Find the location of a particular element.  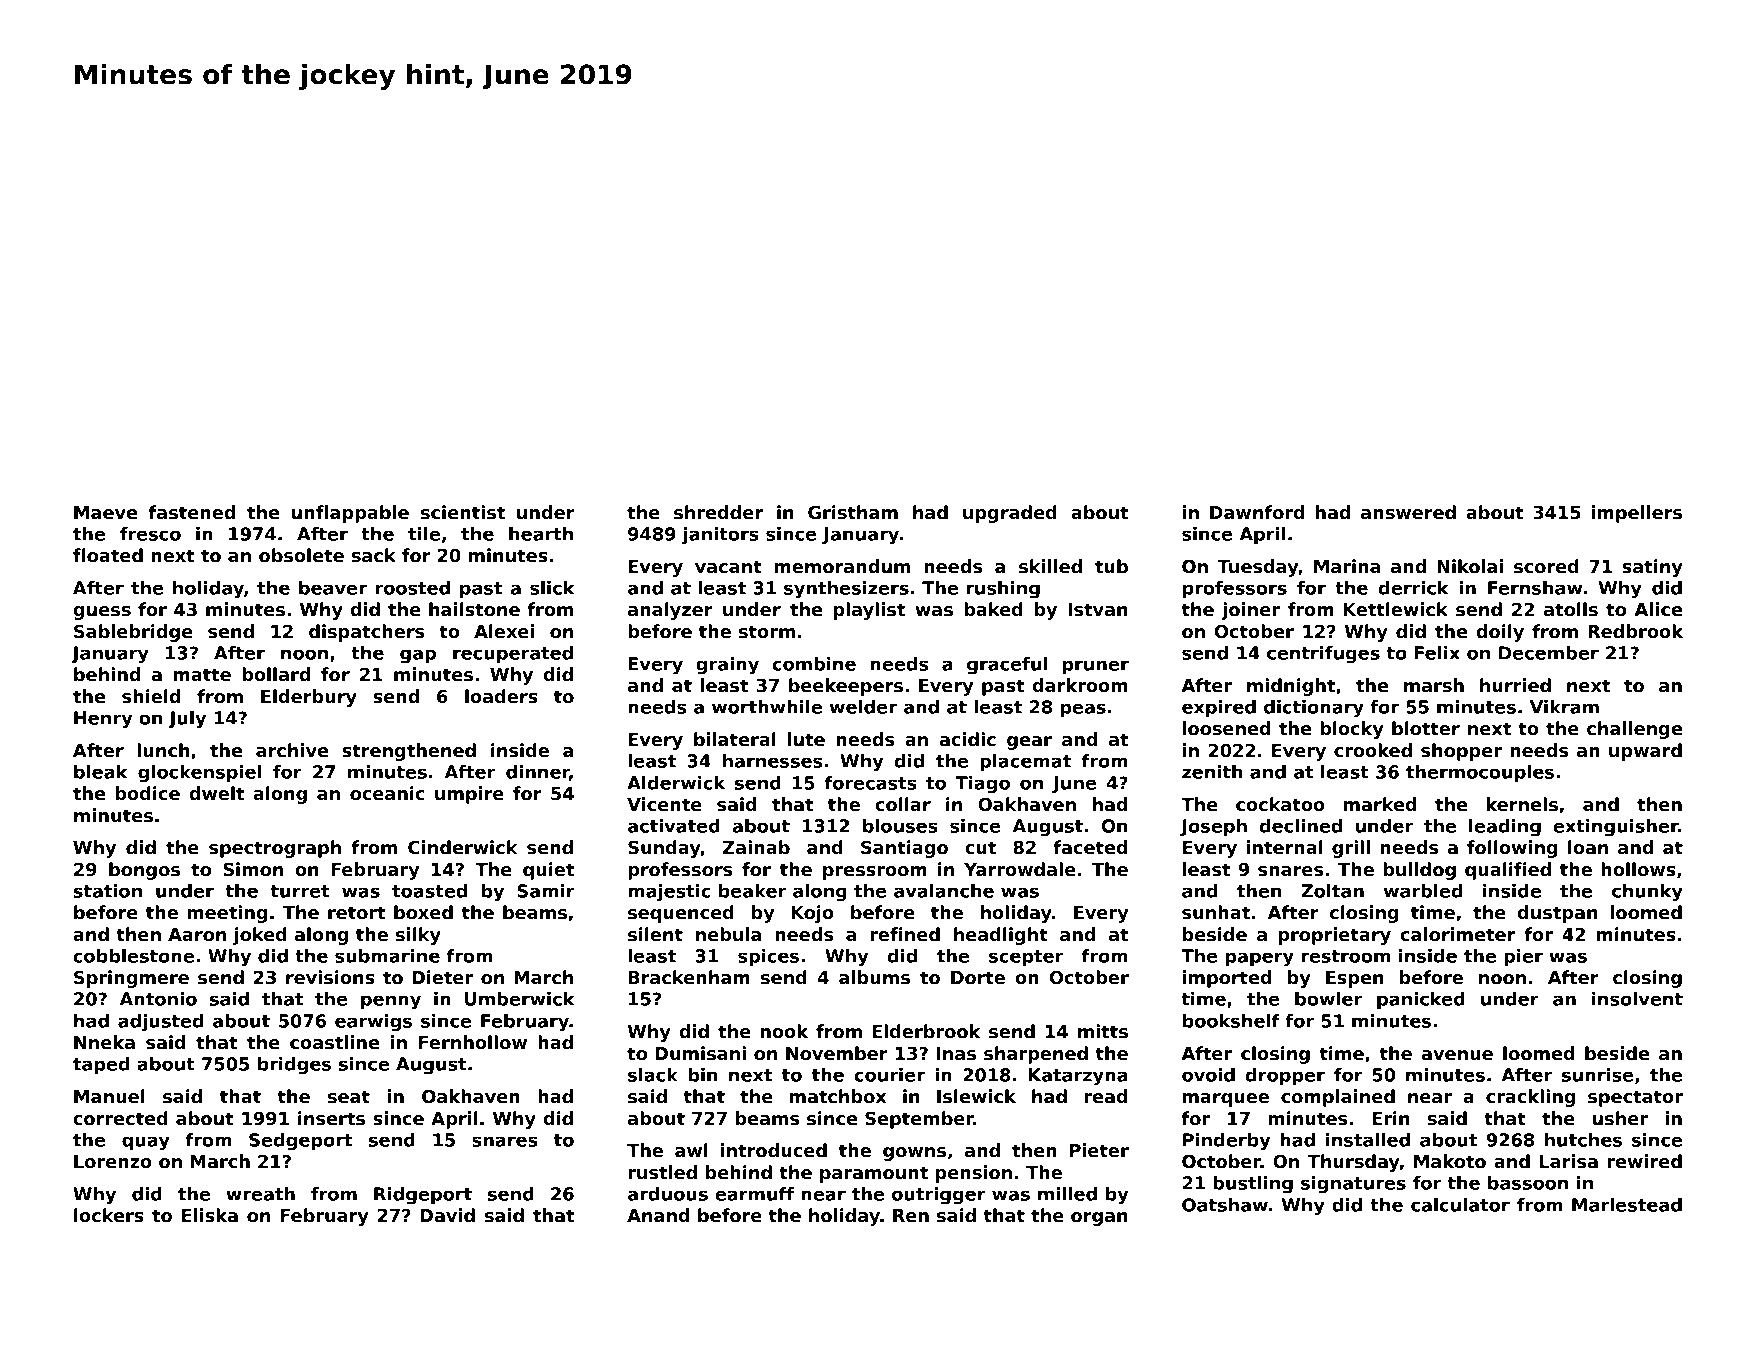

blouses is located at coordinates (900, 826).
